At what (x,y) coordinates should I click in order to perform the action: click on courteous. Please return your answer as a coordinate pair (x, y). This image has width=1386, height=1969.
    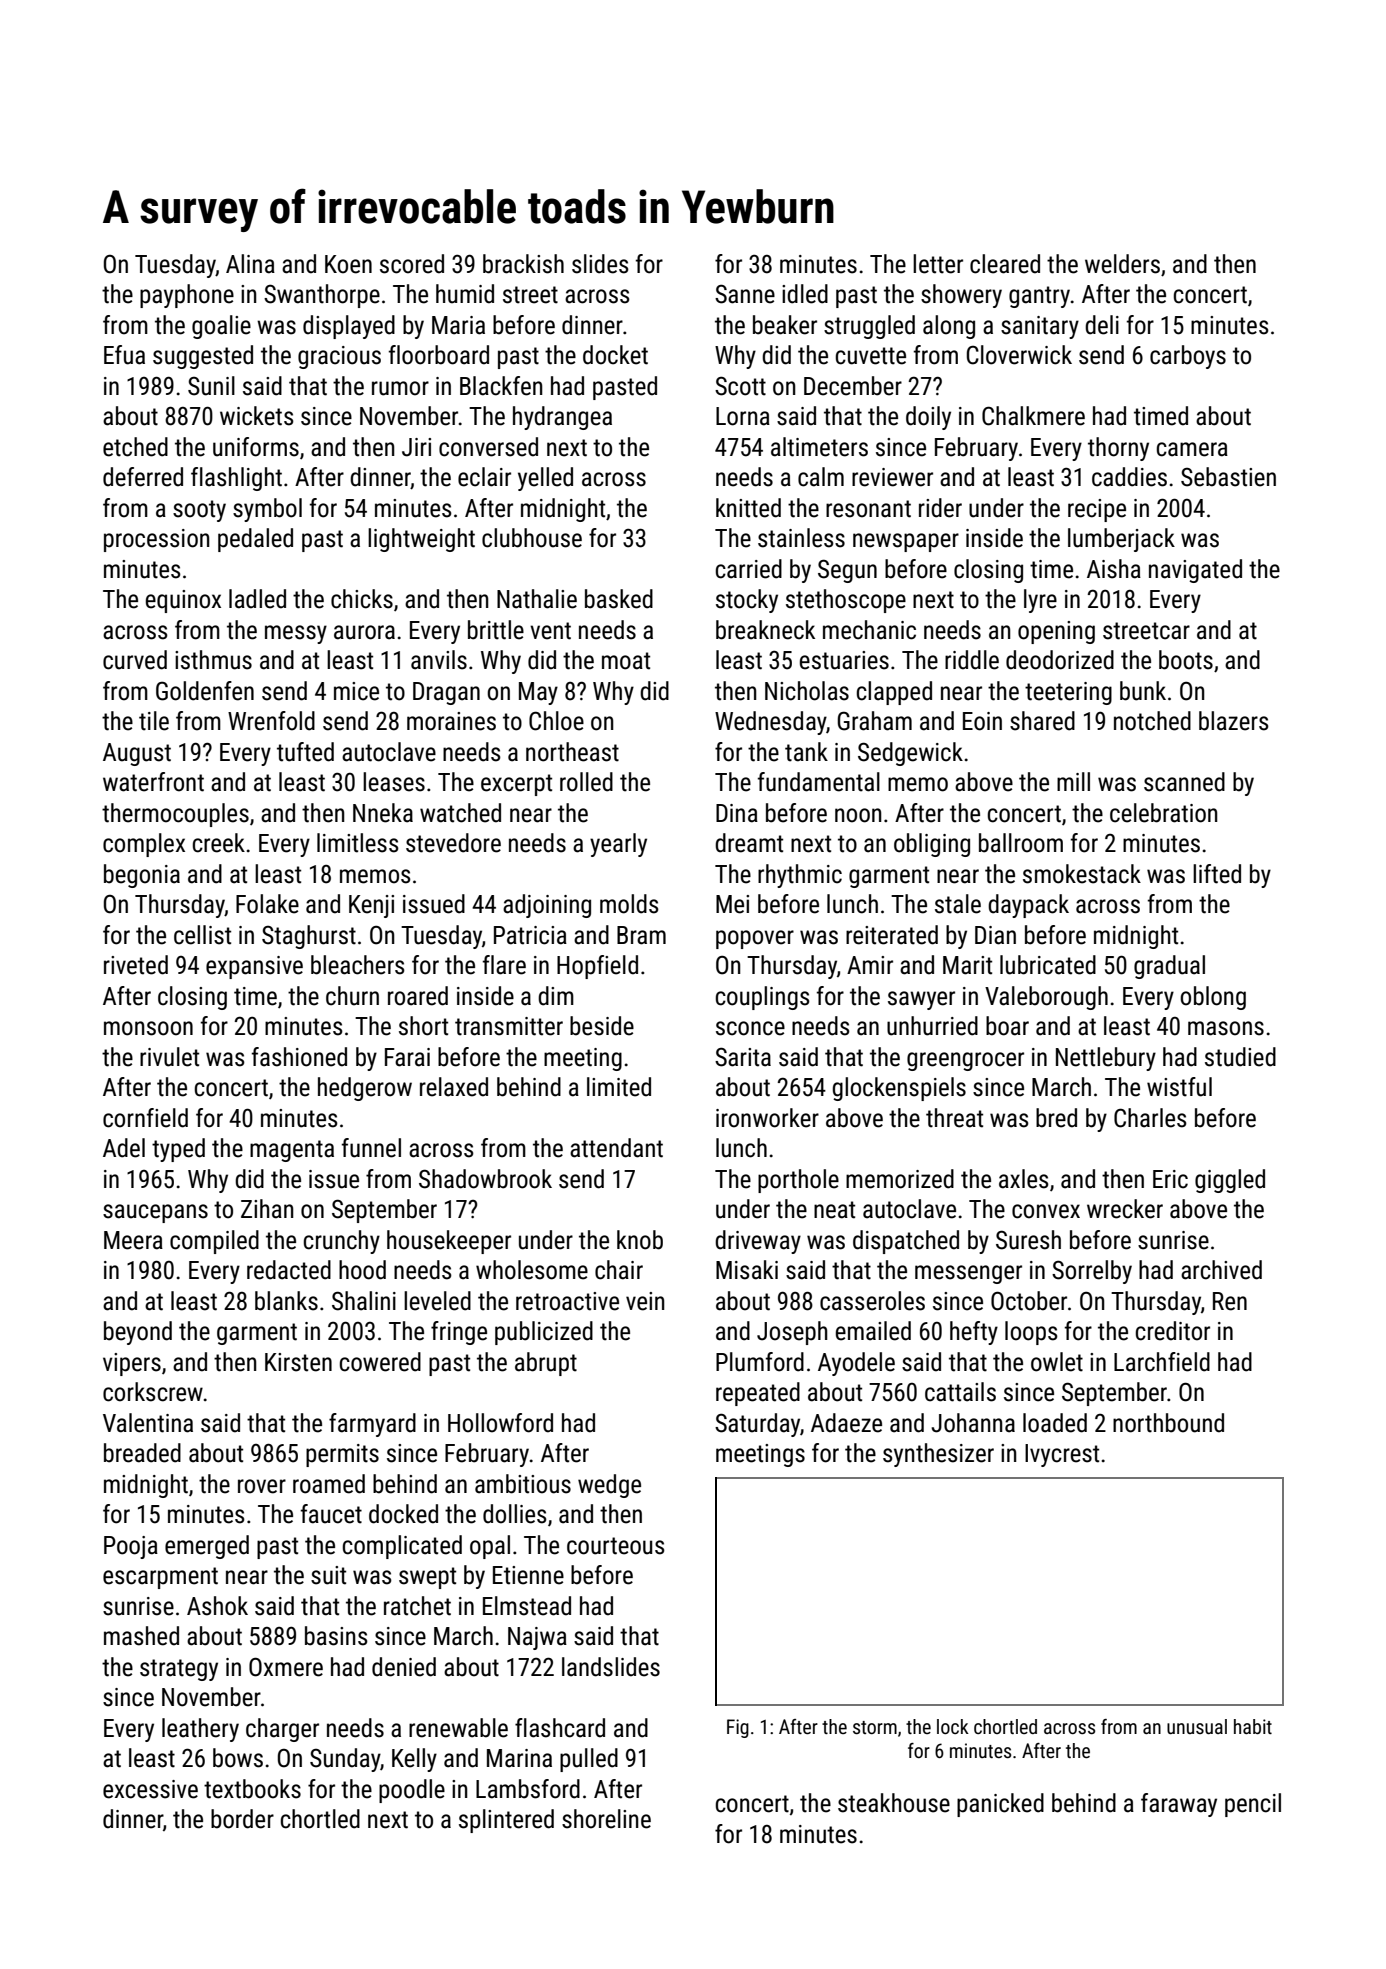
    Looking at the image, I should click on (616, 1546).
